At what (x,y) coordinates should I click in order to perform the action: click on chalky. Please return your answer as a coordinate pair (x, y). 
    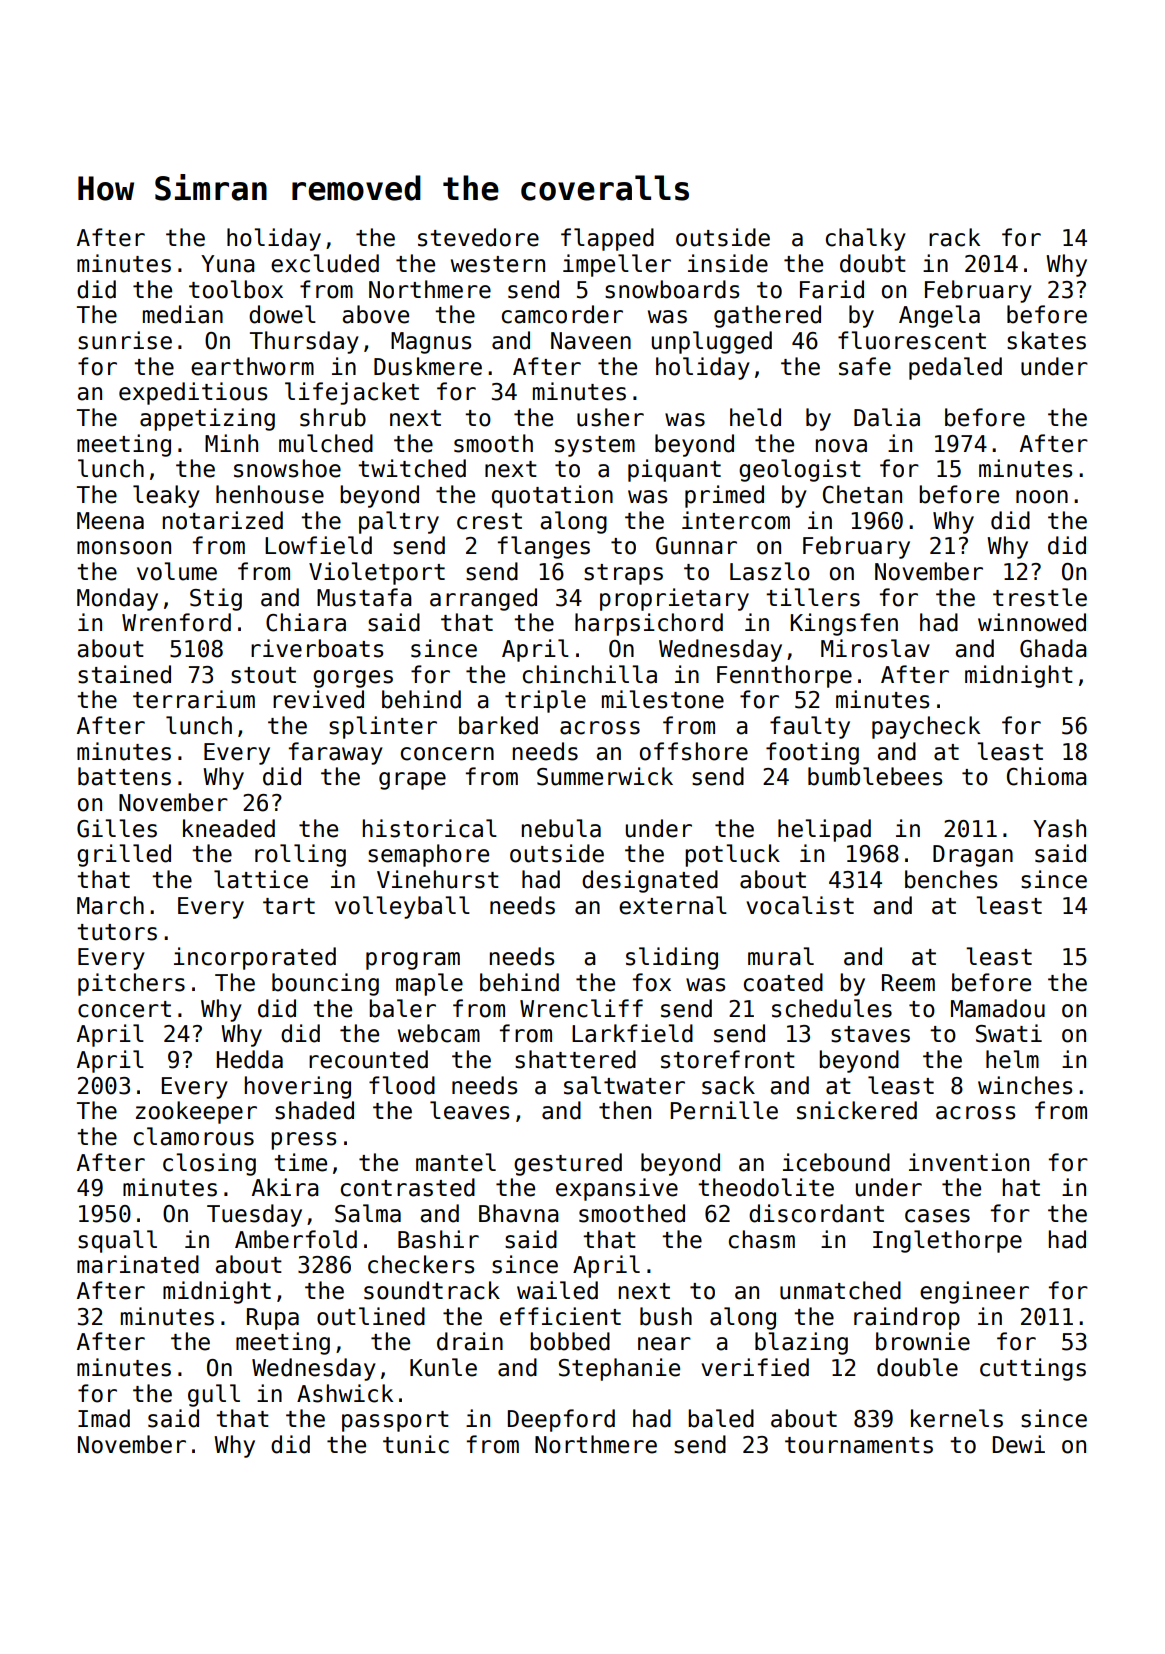
    Looking at the image, I should click on (866, 239).
